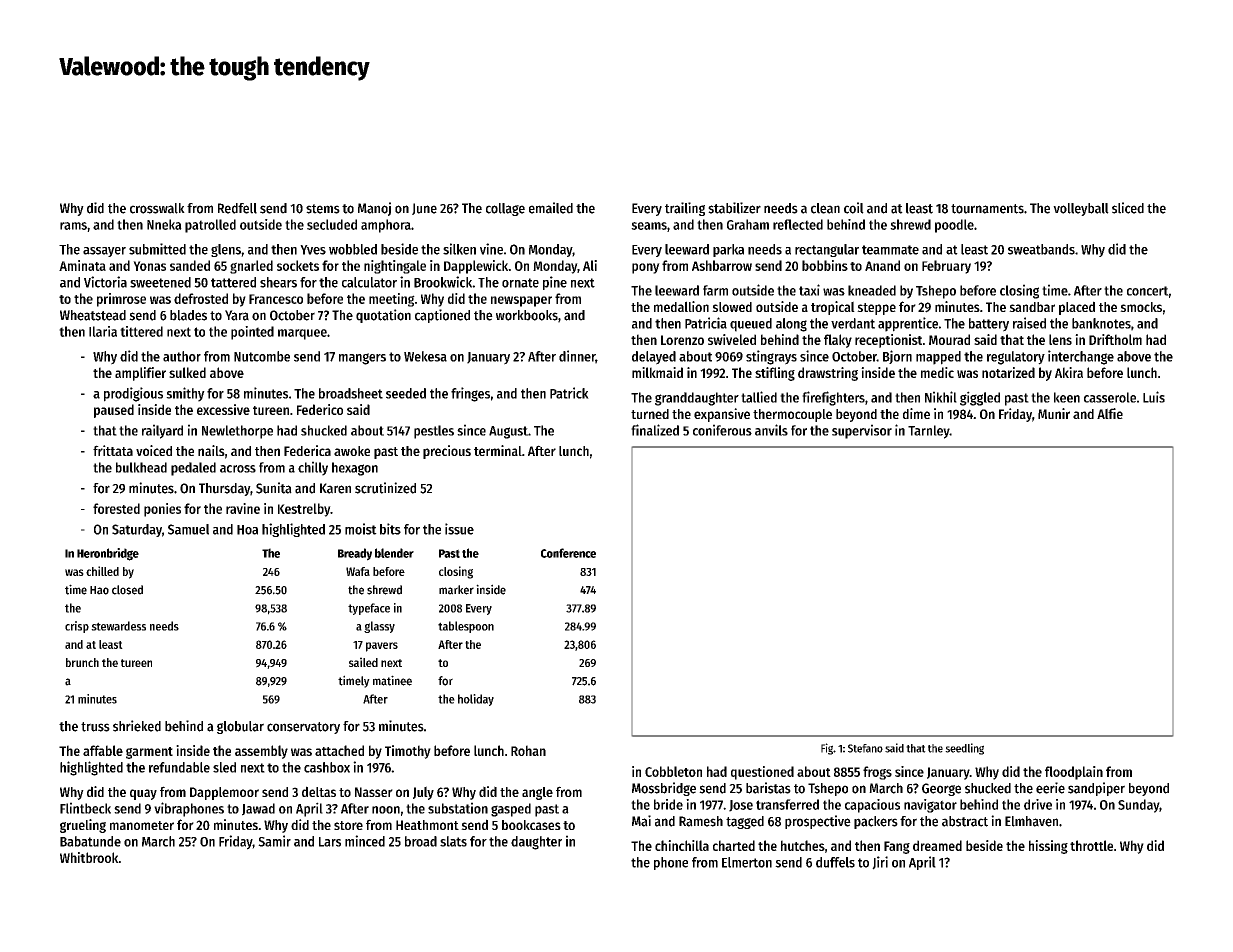 The height and width of the screenshot is (952, 1233). Describe the element at coordinates (103, 331) in the screenshot. I see `Ilaria` at that location.
